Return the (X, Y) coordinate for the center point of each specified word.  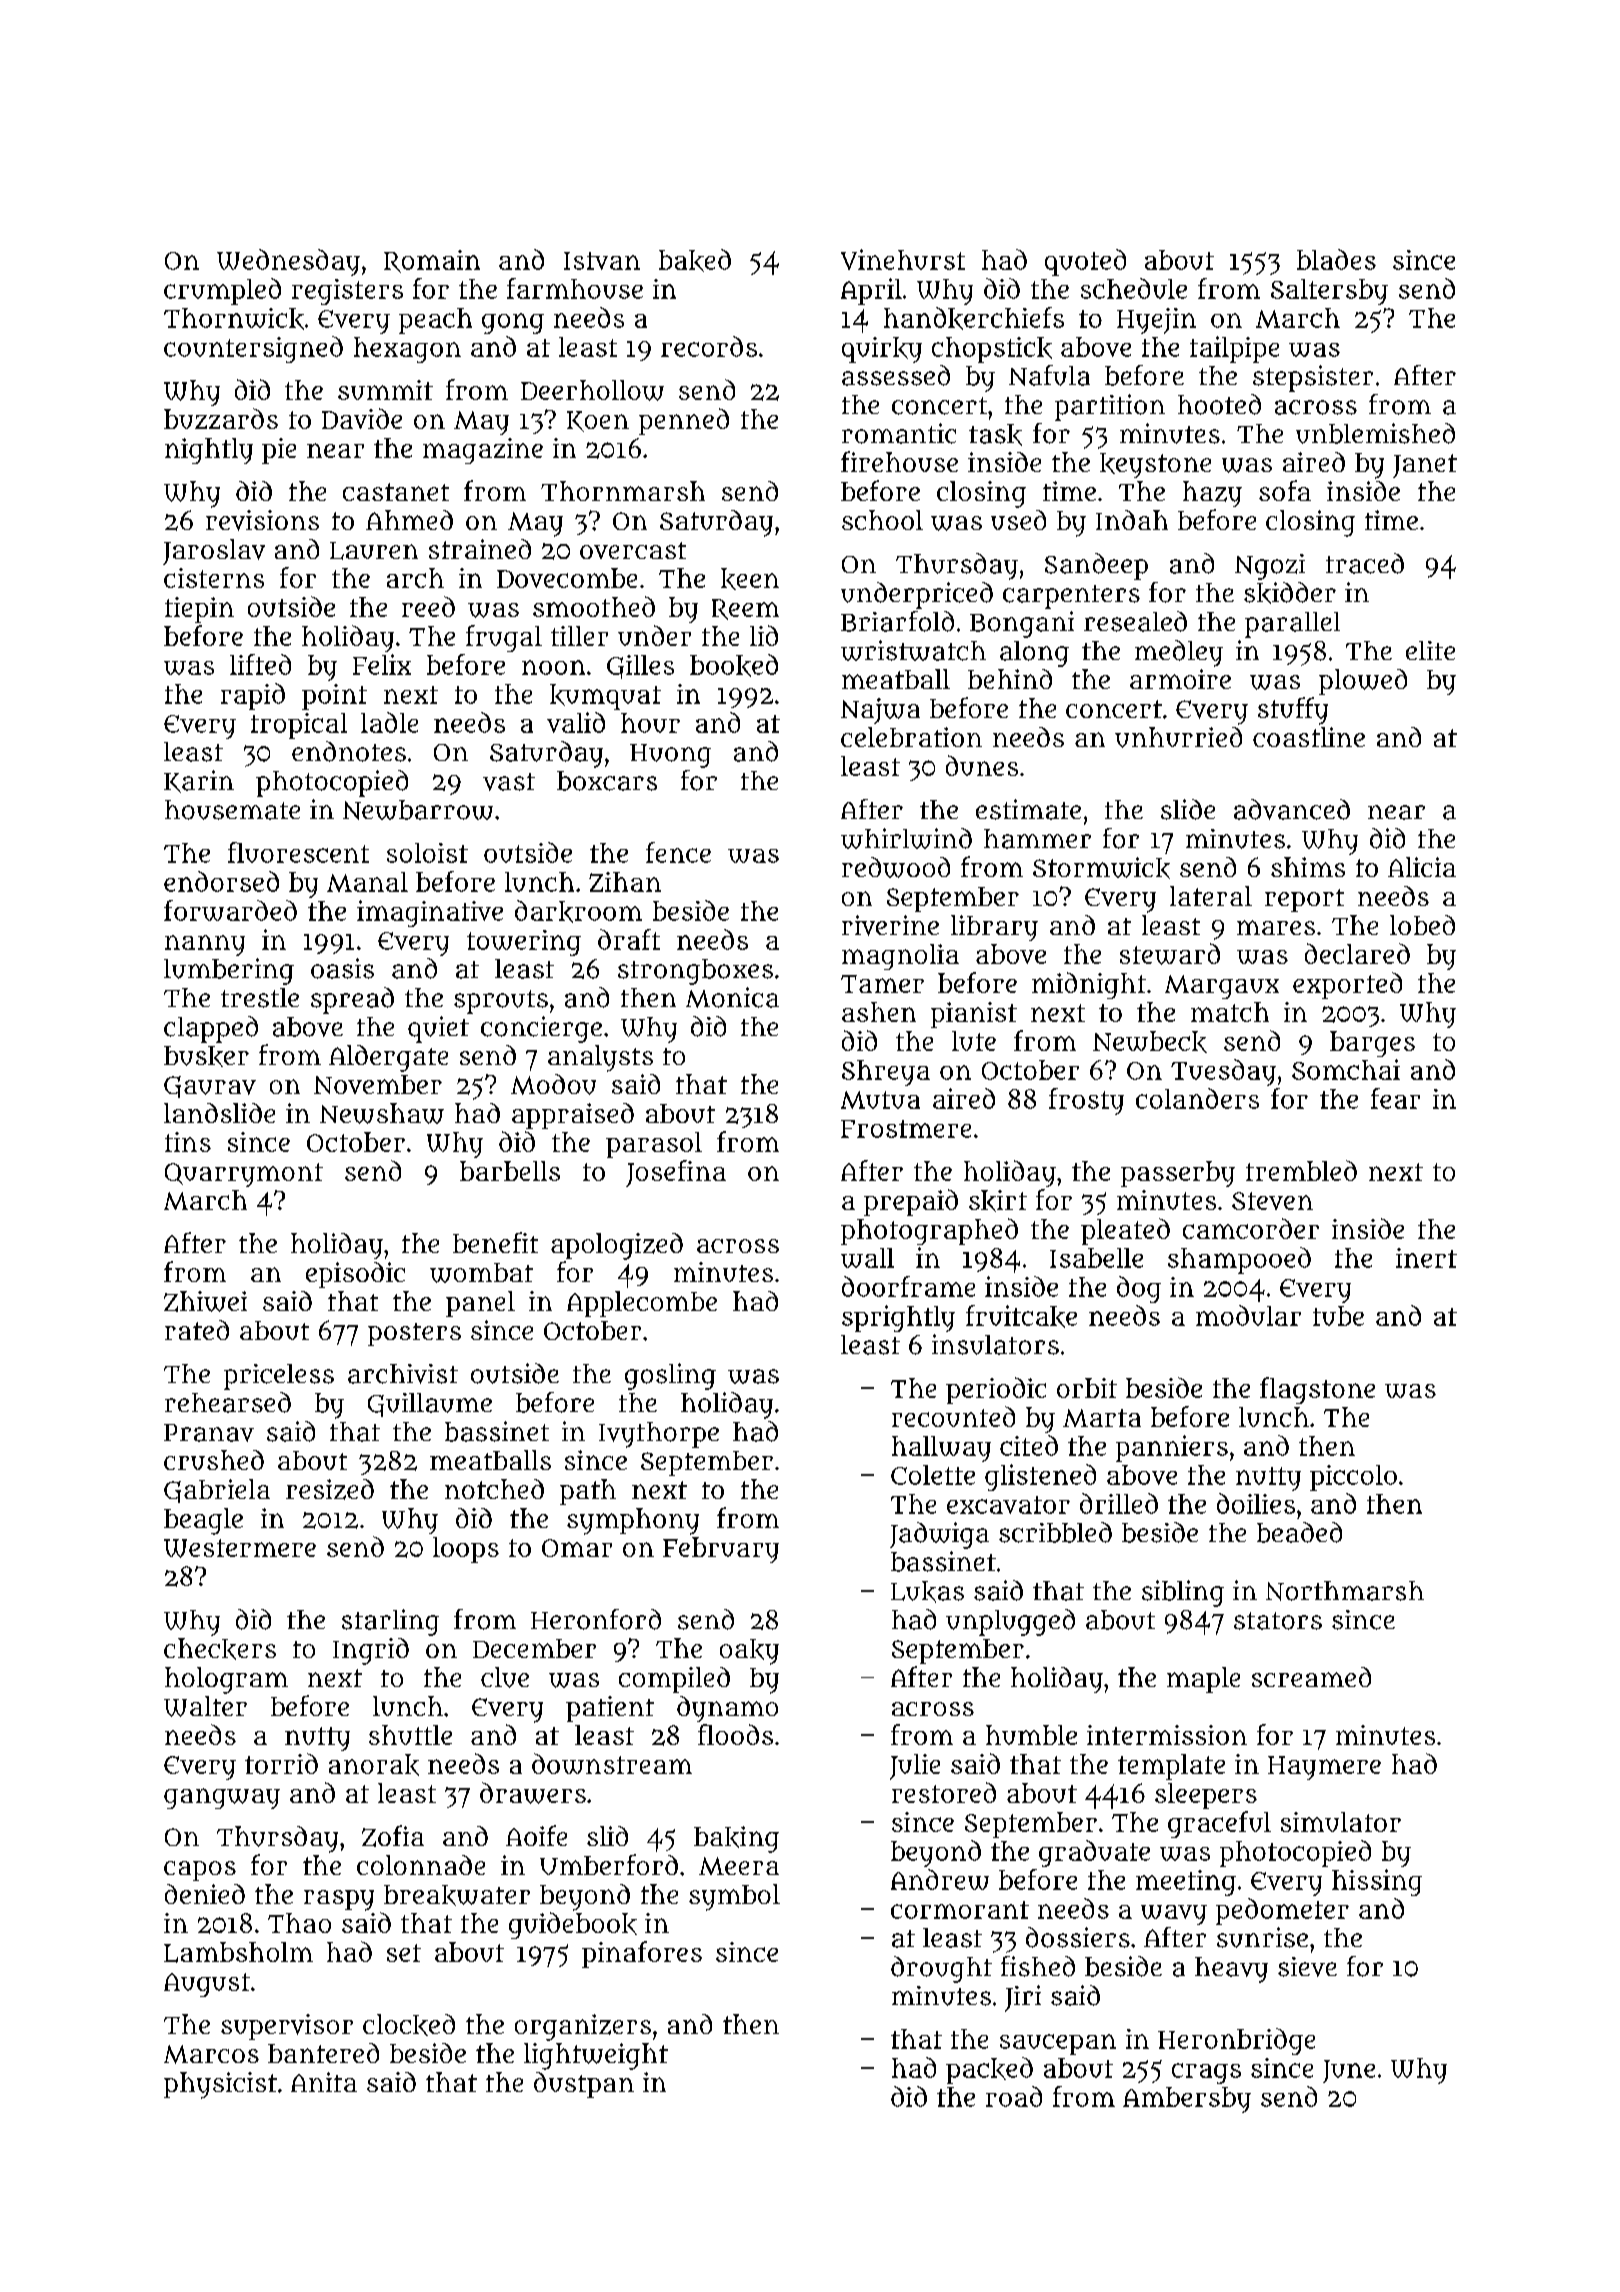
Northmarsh (1345, 1591)
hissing (1377, 1882)
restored (944, 1792)
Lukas (927, 1592)
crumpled (222, 291)
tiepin (199, 610)
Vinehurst (903, 259)
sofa (1285, 490)
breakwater (457, 1895)
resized (330, 1489)
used (1018, 520)
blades (1336, 259)
